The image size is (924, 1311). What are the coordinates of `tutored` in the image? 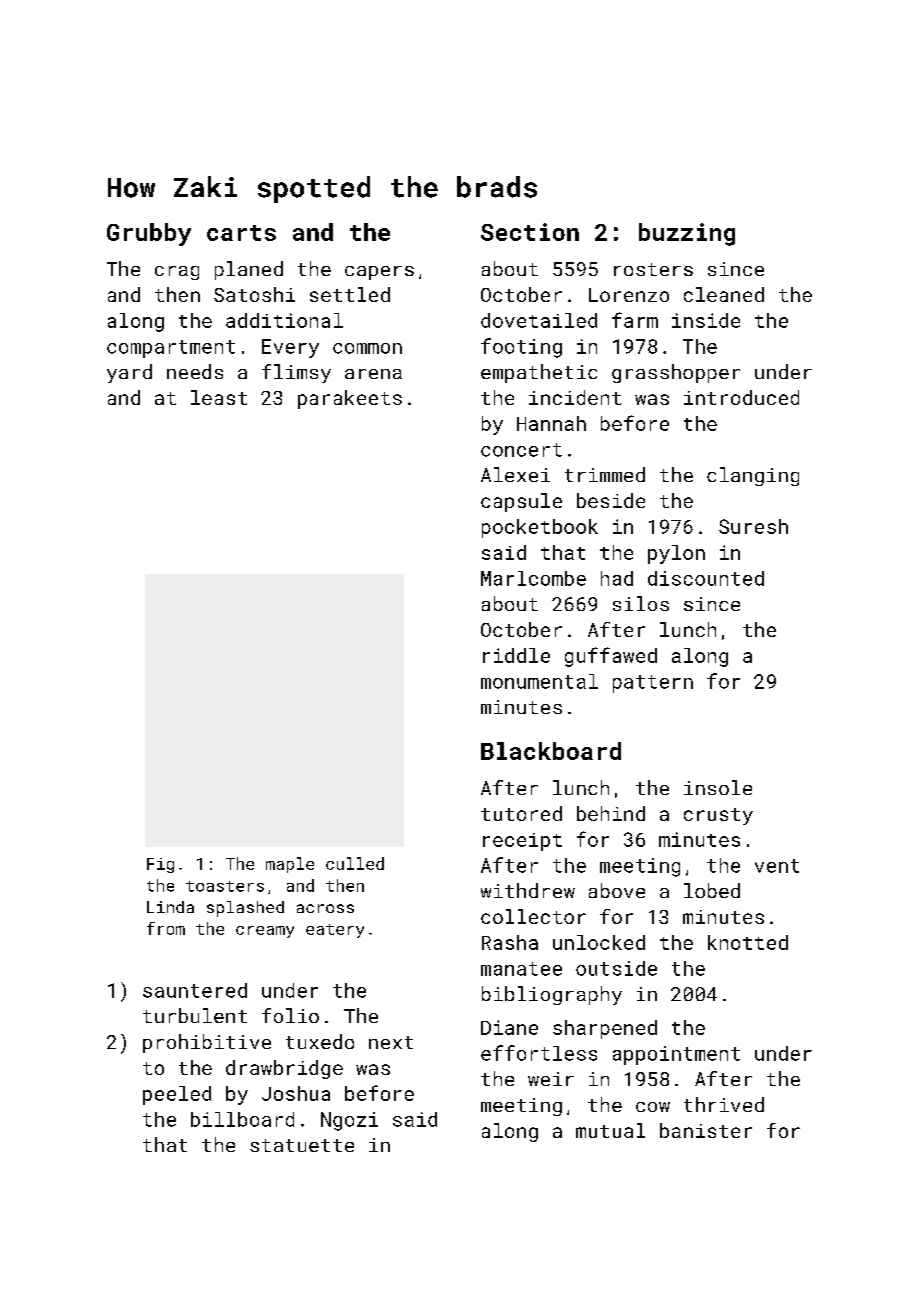 It's located at (521, 813).
